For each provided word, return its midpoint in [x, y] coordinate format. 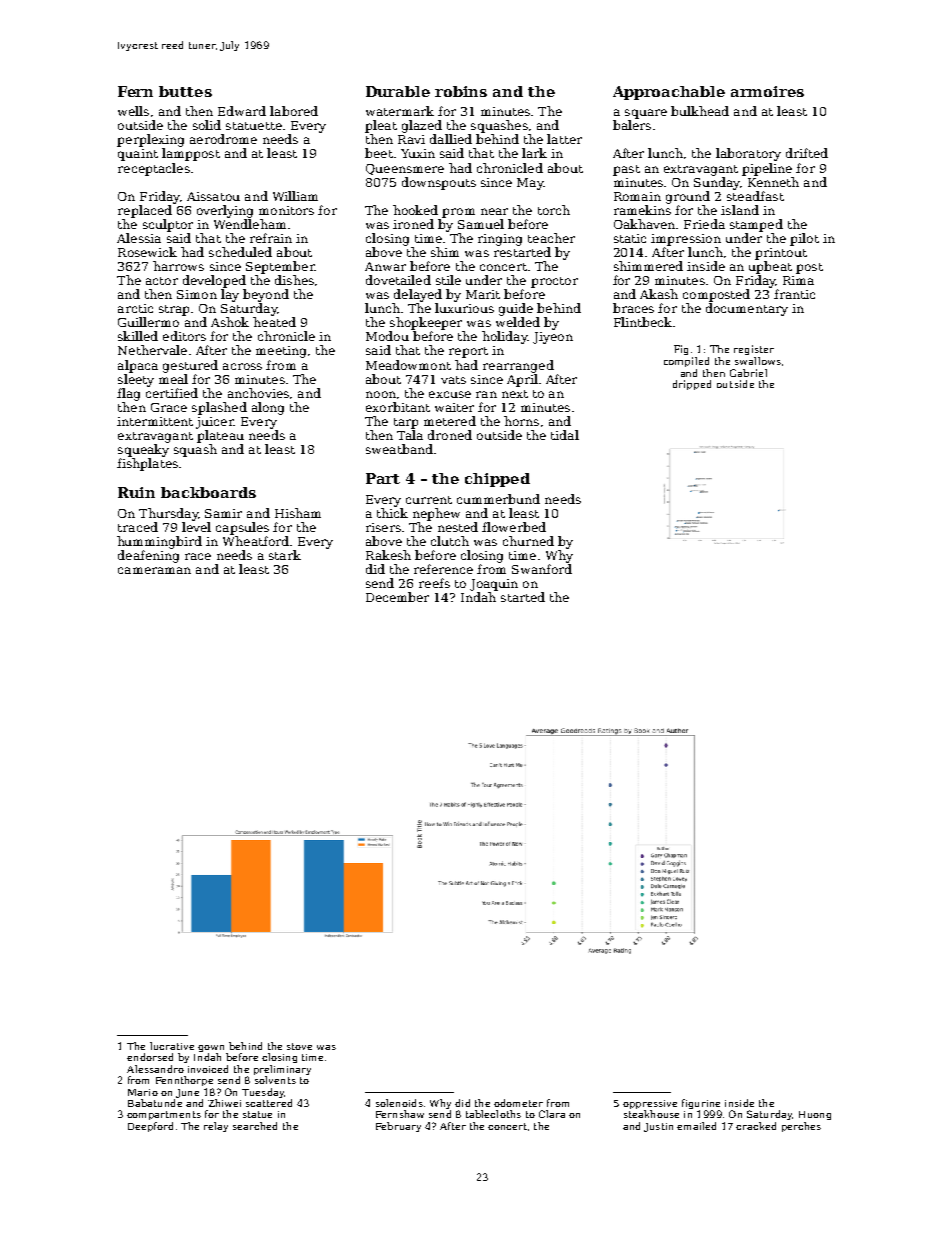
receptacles [154, 169]
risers [383, 527]
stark [285, 555]
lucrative [172, 1046]
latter [564, 139]
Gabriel [748, 373]
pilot [804, 239]
